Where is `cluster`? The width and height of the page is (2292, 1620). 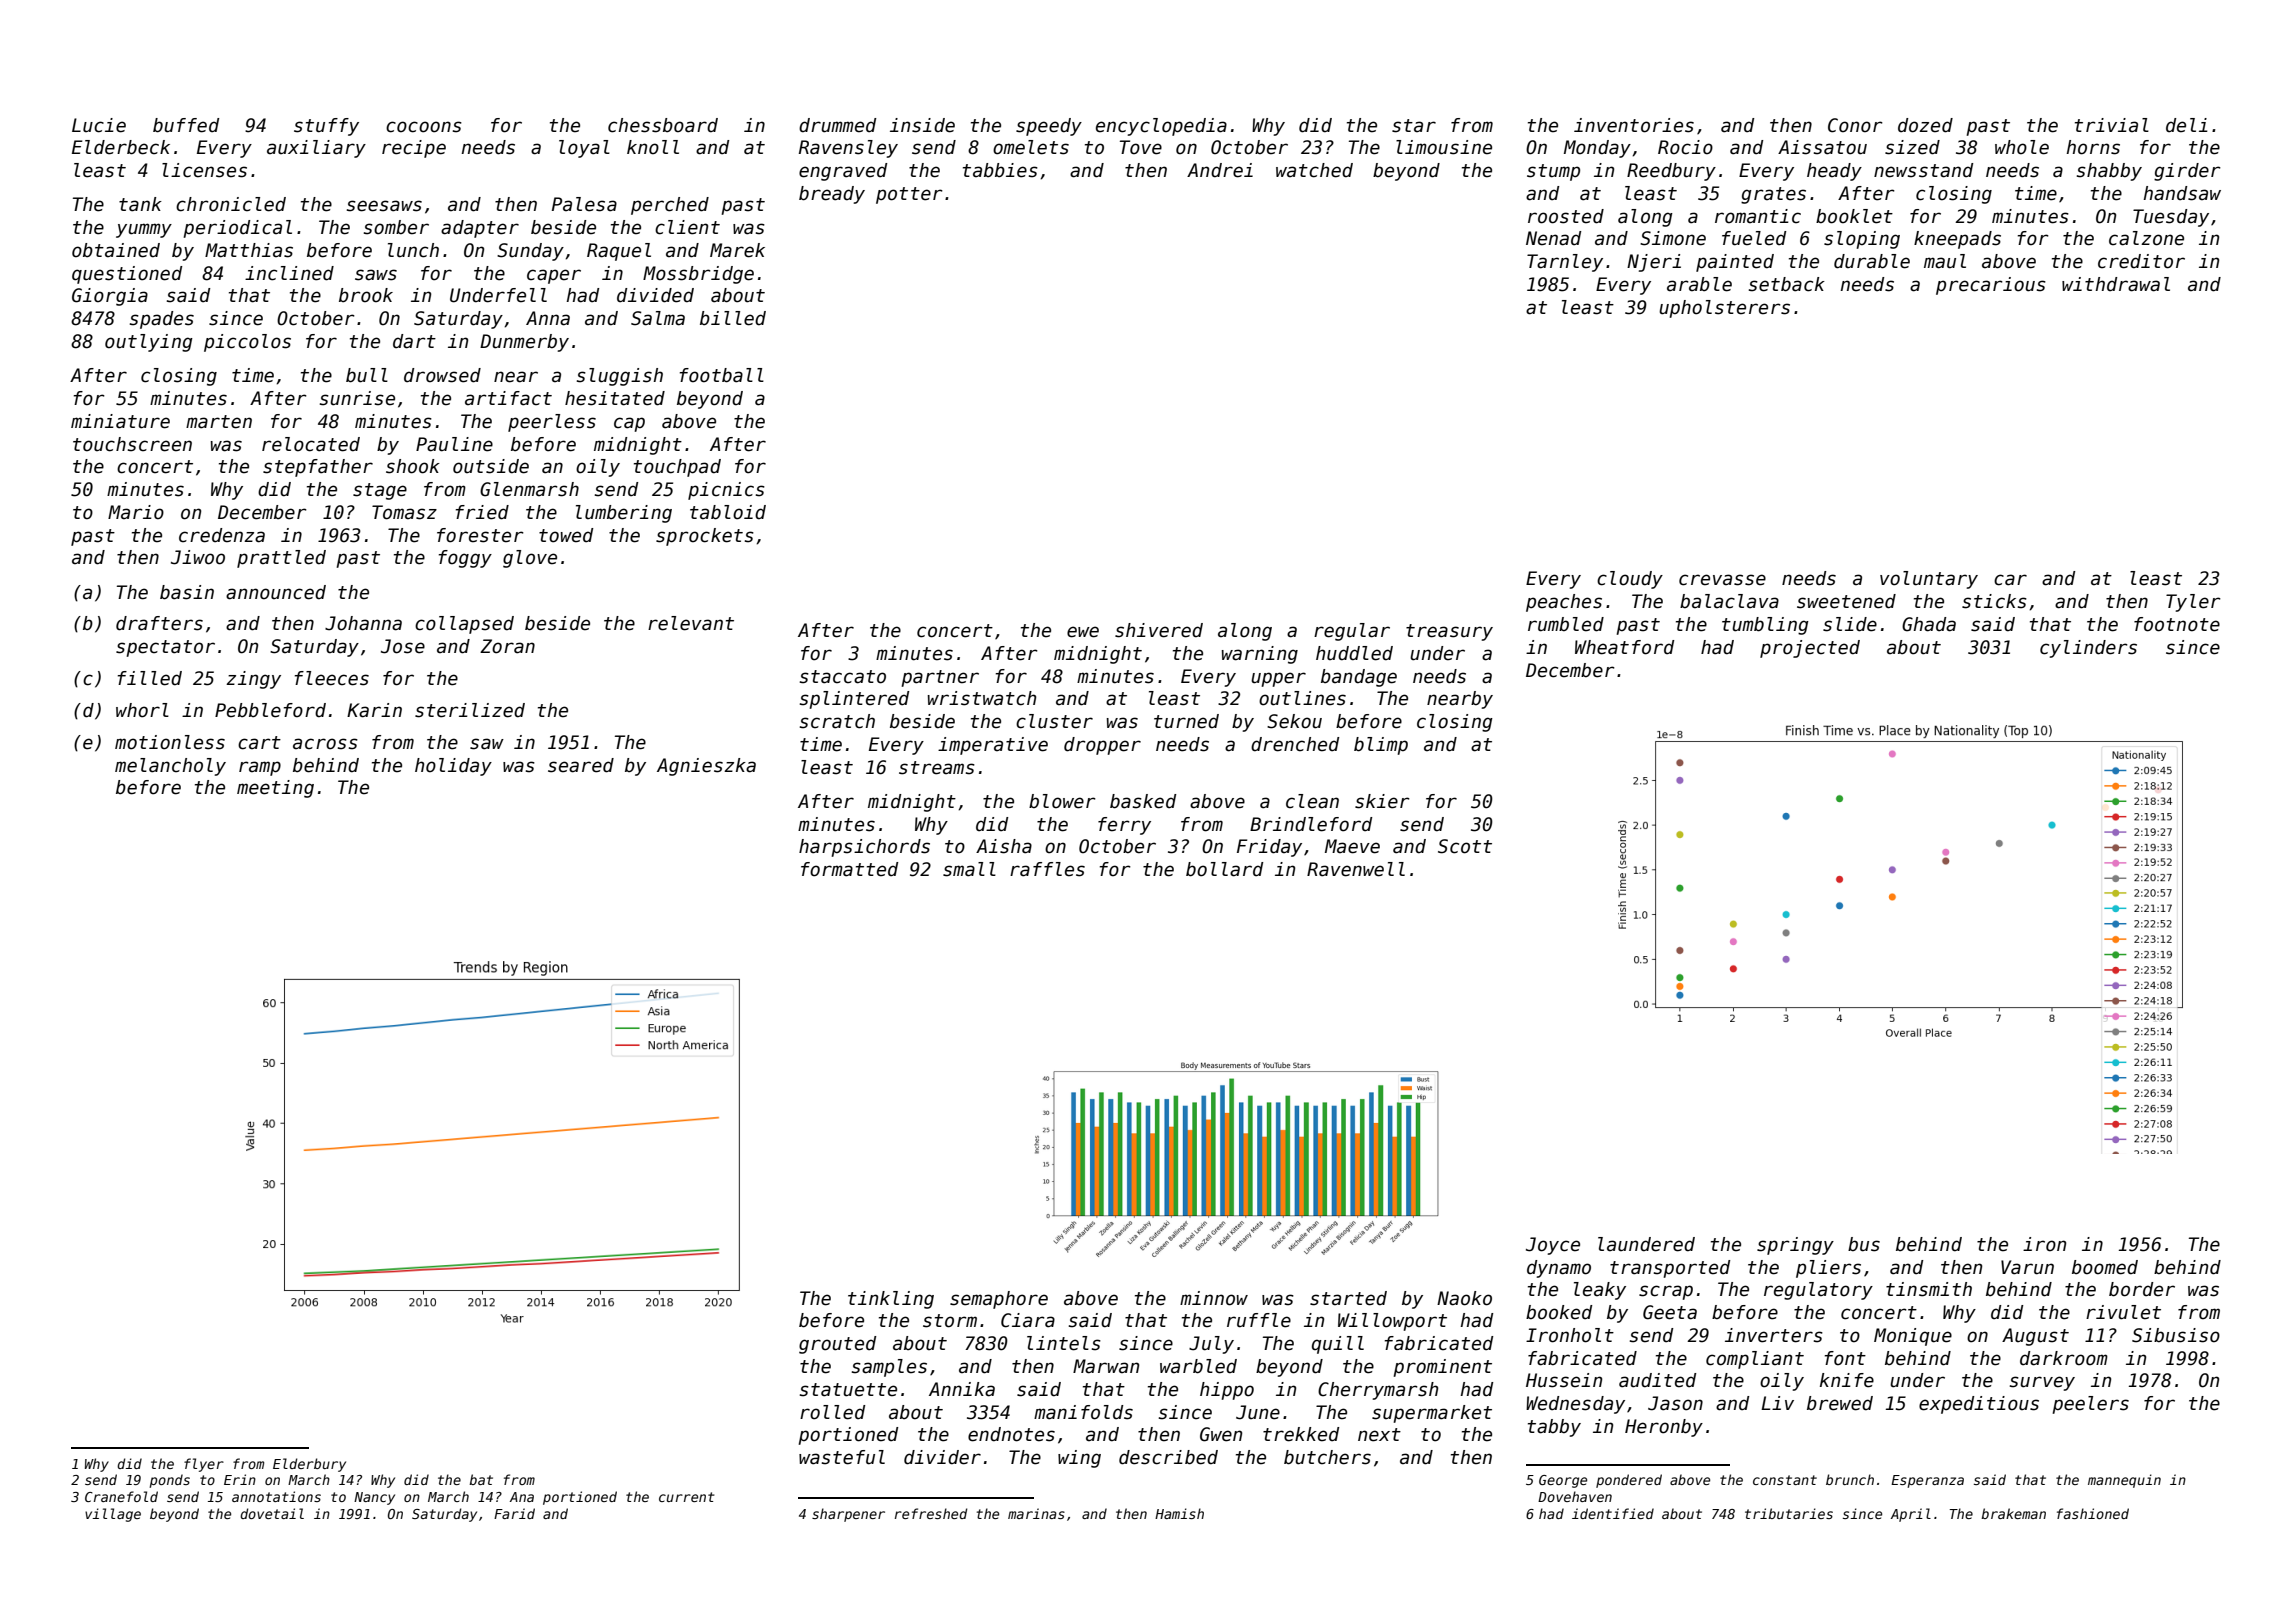
cluster is located at coordinates (1054, 721).
